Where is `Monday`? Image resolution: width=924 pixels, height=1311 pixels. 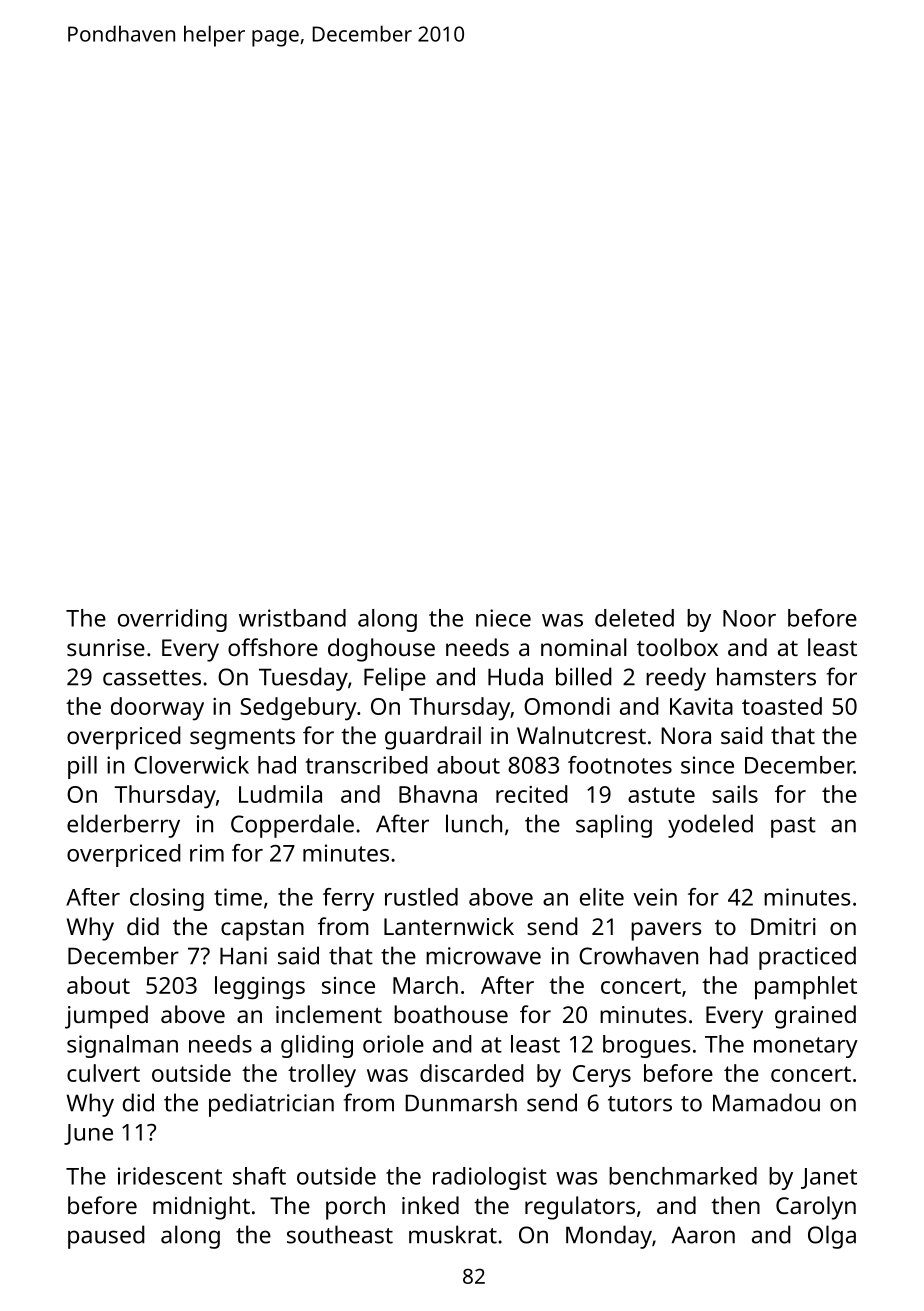 Monday is located at coordinates (609, 1237).
